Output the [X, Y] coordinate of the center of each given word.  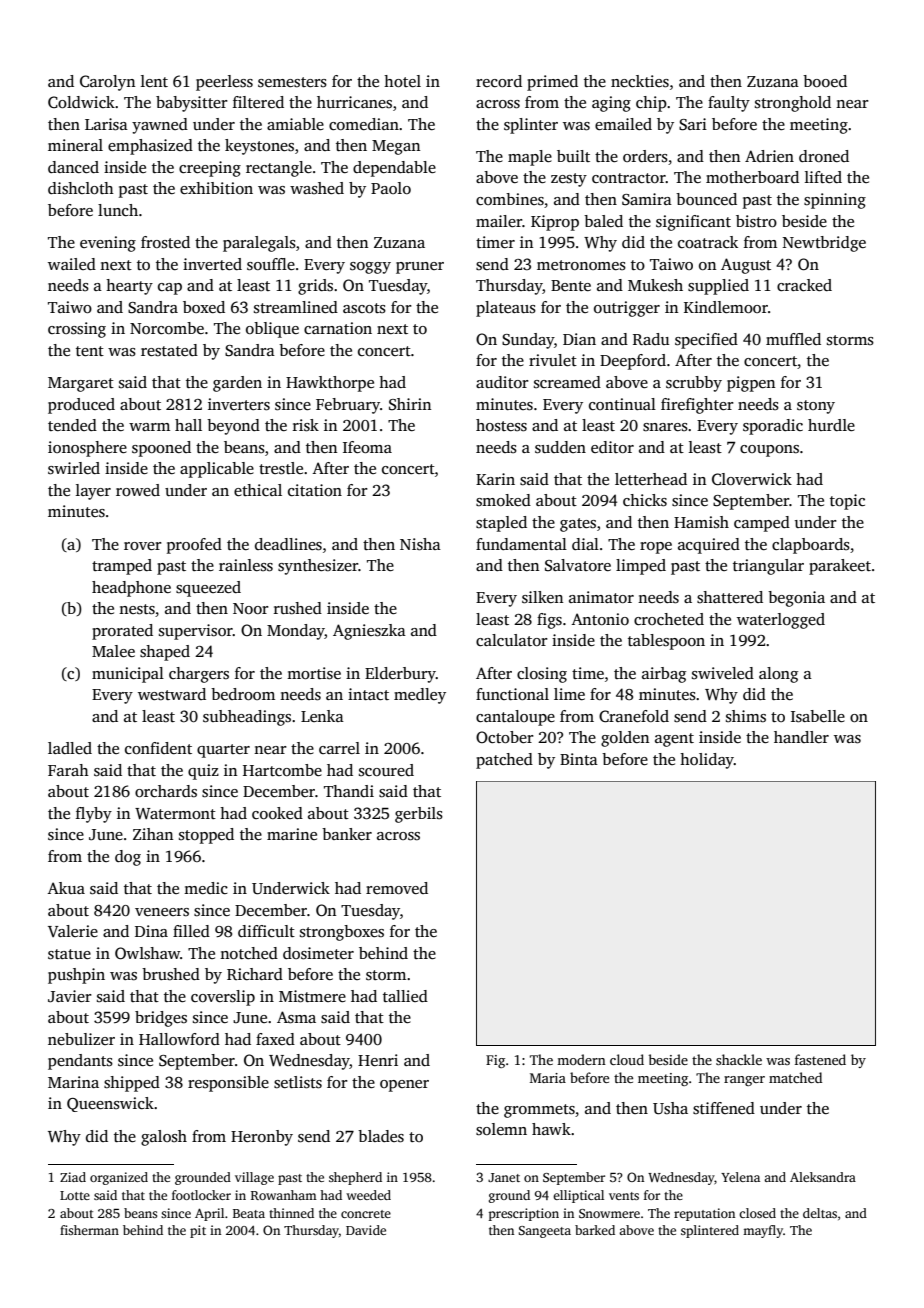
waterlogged [781, 621]
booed [825, 81]
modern [581, 1059]
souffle [271, 264]
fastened [820, 1059]
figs [549, 621]
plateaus [506, 309]
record [499, 81]
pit [198, 1231]
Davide [366, 1230]
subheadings [247, 718]
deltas [820, 1213]
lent [154, 81]
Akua [66, 888]
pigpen [751, 384]
